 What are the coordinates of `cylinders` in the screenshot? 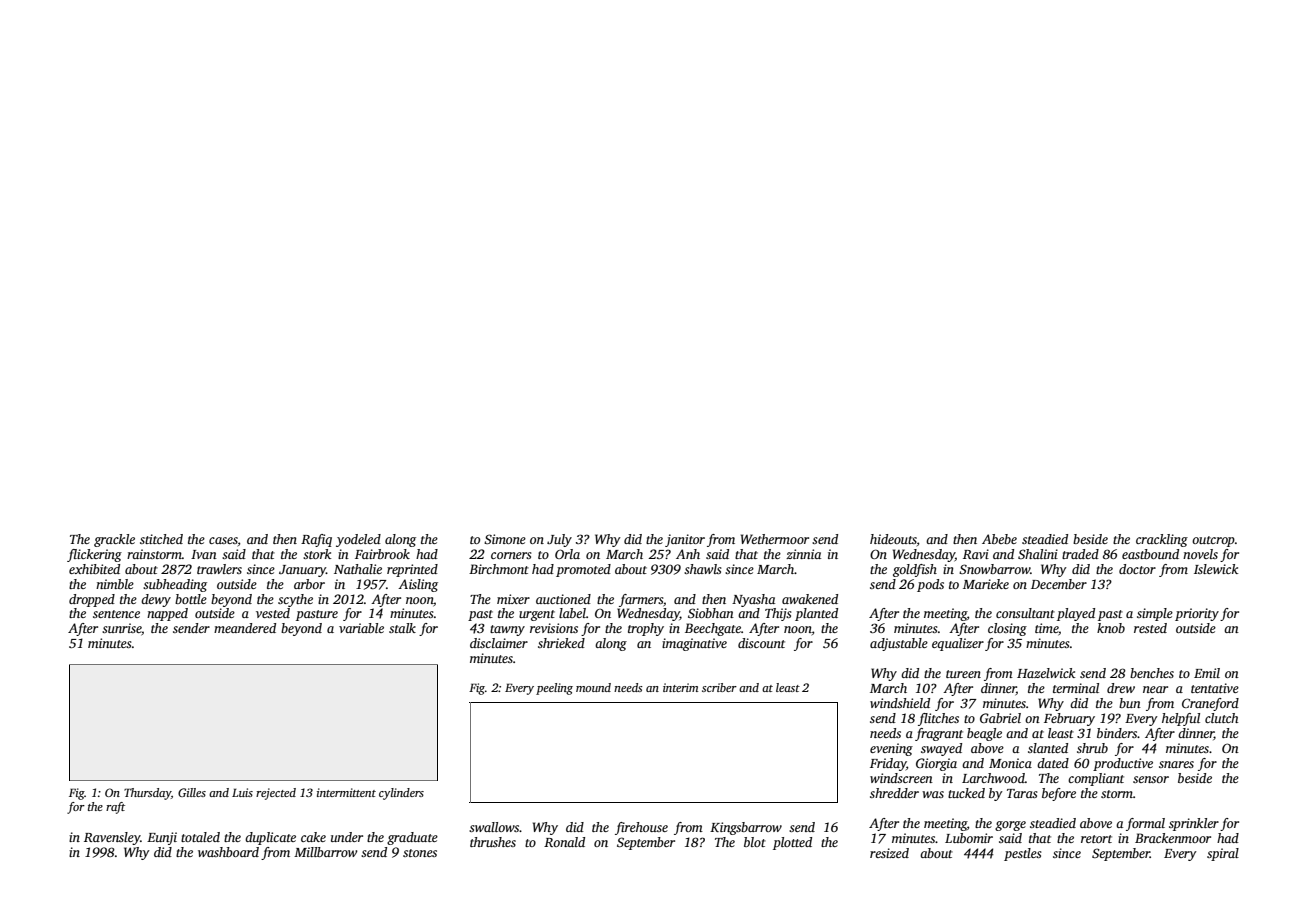 It's located at (401, 794).
